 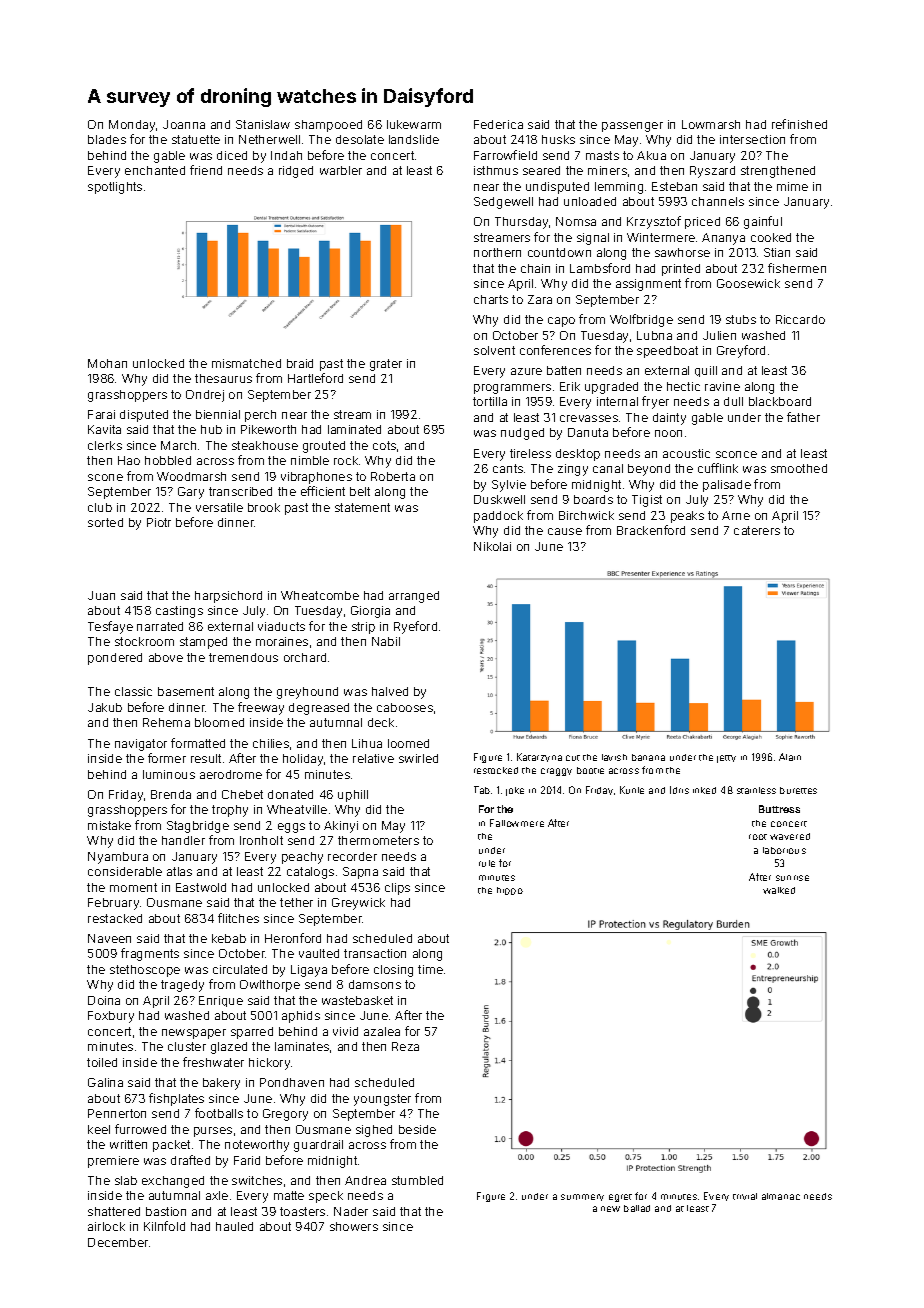 What do you see at coordinates (736, 515) in the document?
I see `Arne` at bounding box center [736, 515].
